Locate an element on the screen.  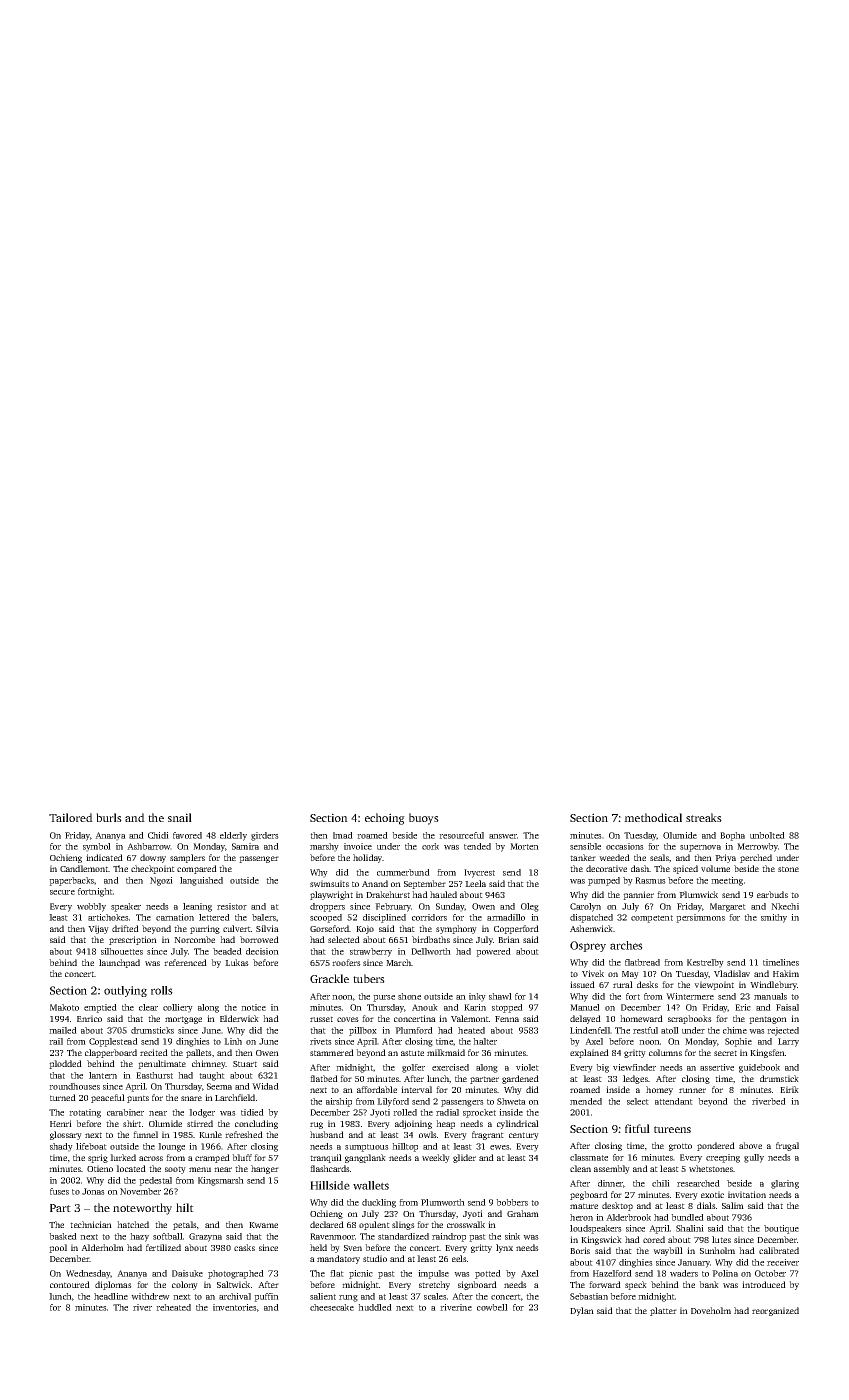
Anouk is located at coordinates (425, 1007).
